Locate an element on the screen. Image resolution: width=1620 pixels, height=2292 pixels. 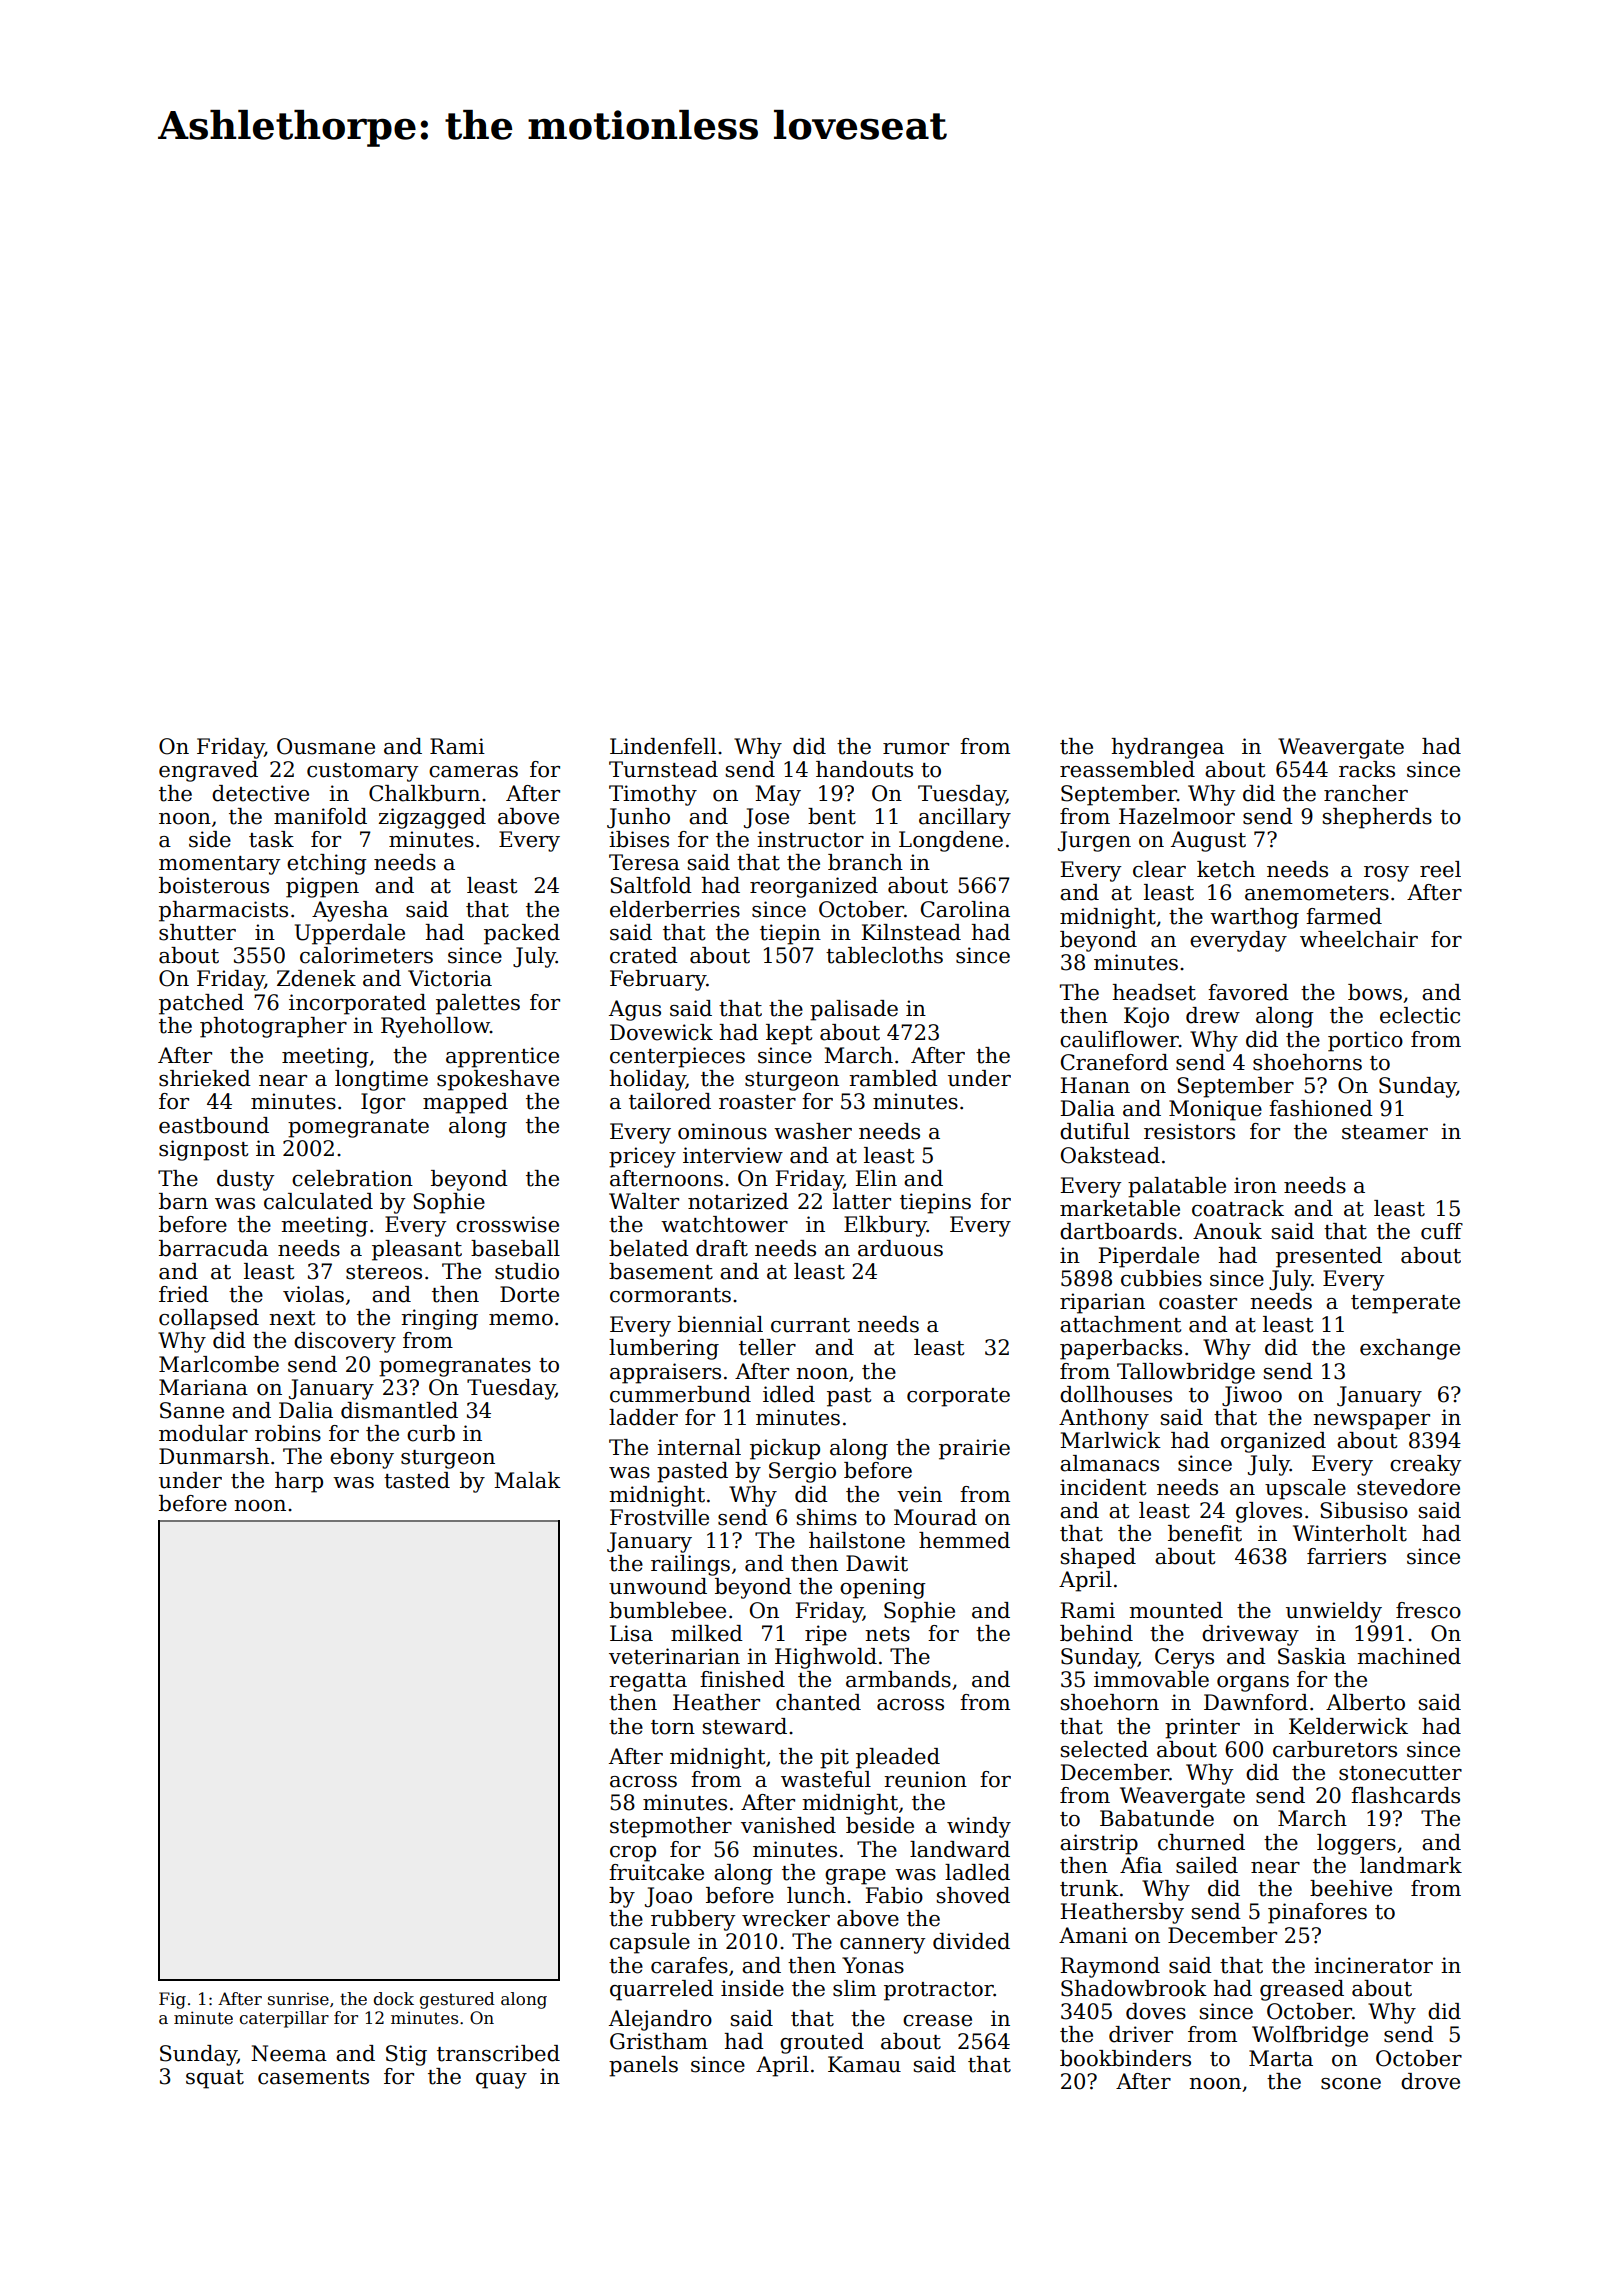
regatta is located at coordinates (648, 1682).
